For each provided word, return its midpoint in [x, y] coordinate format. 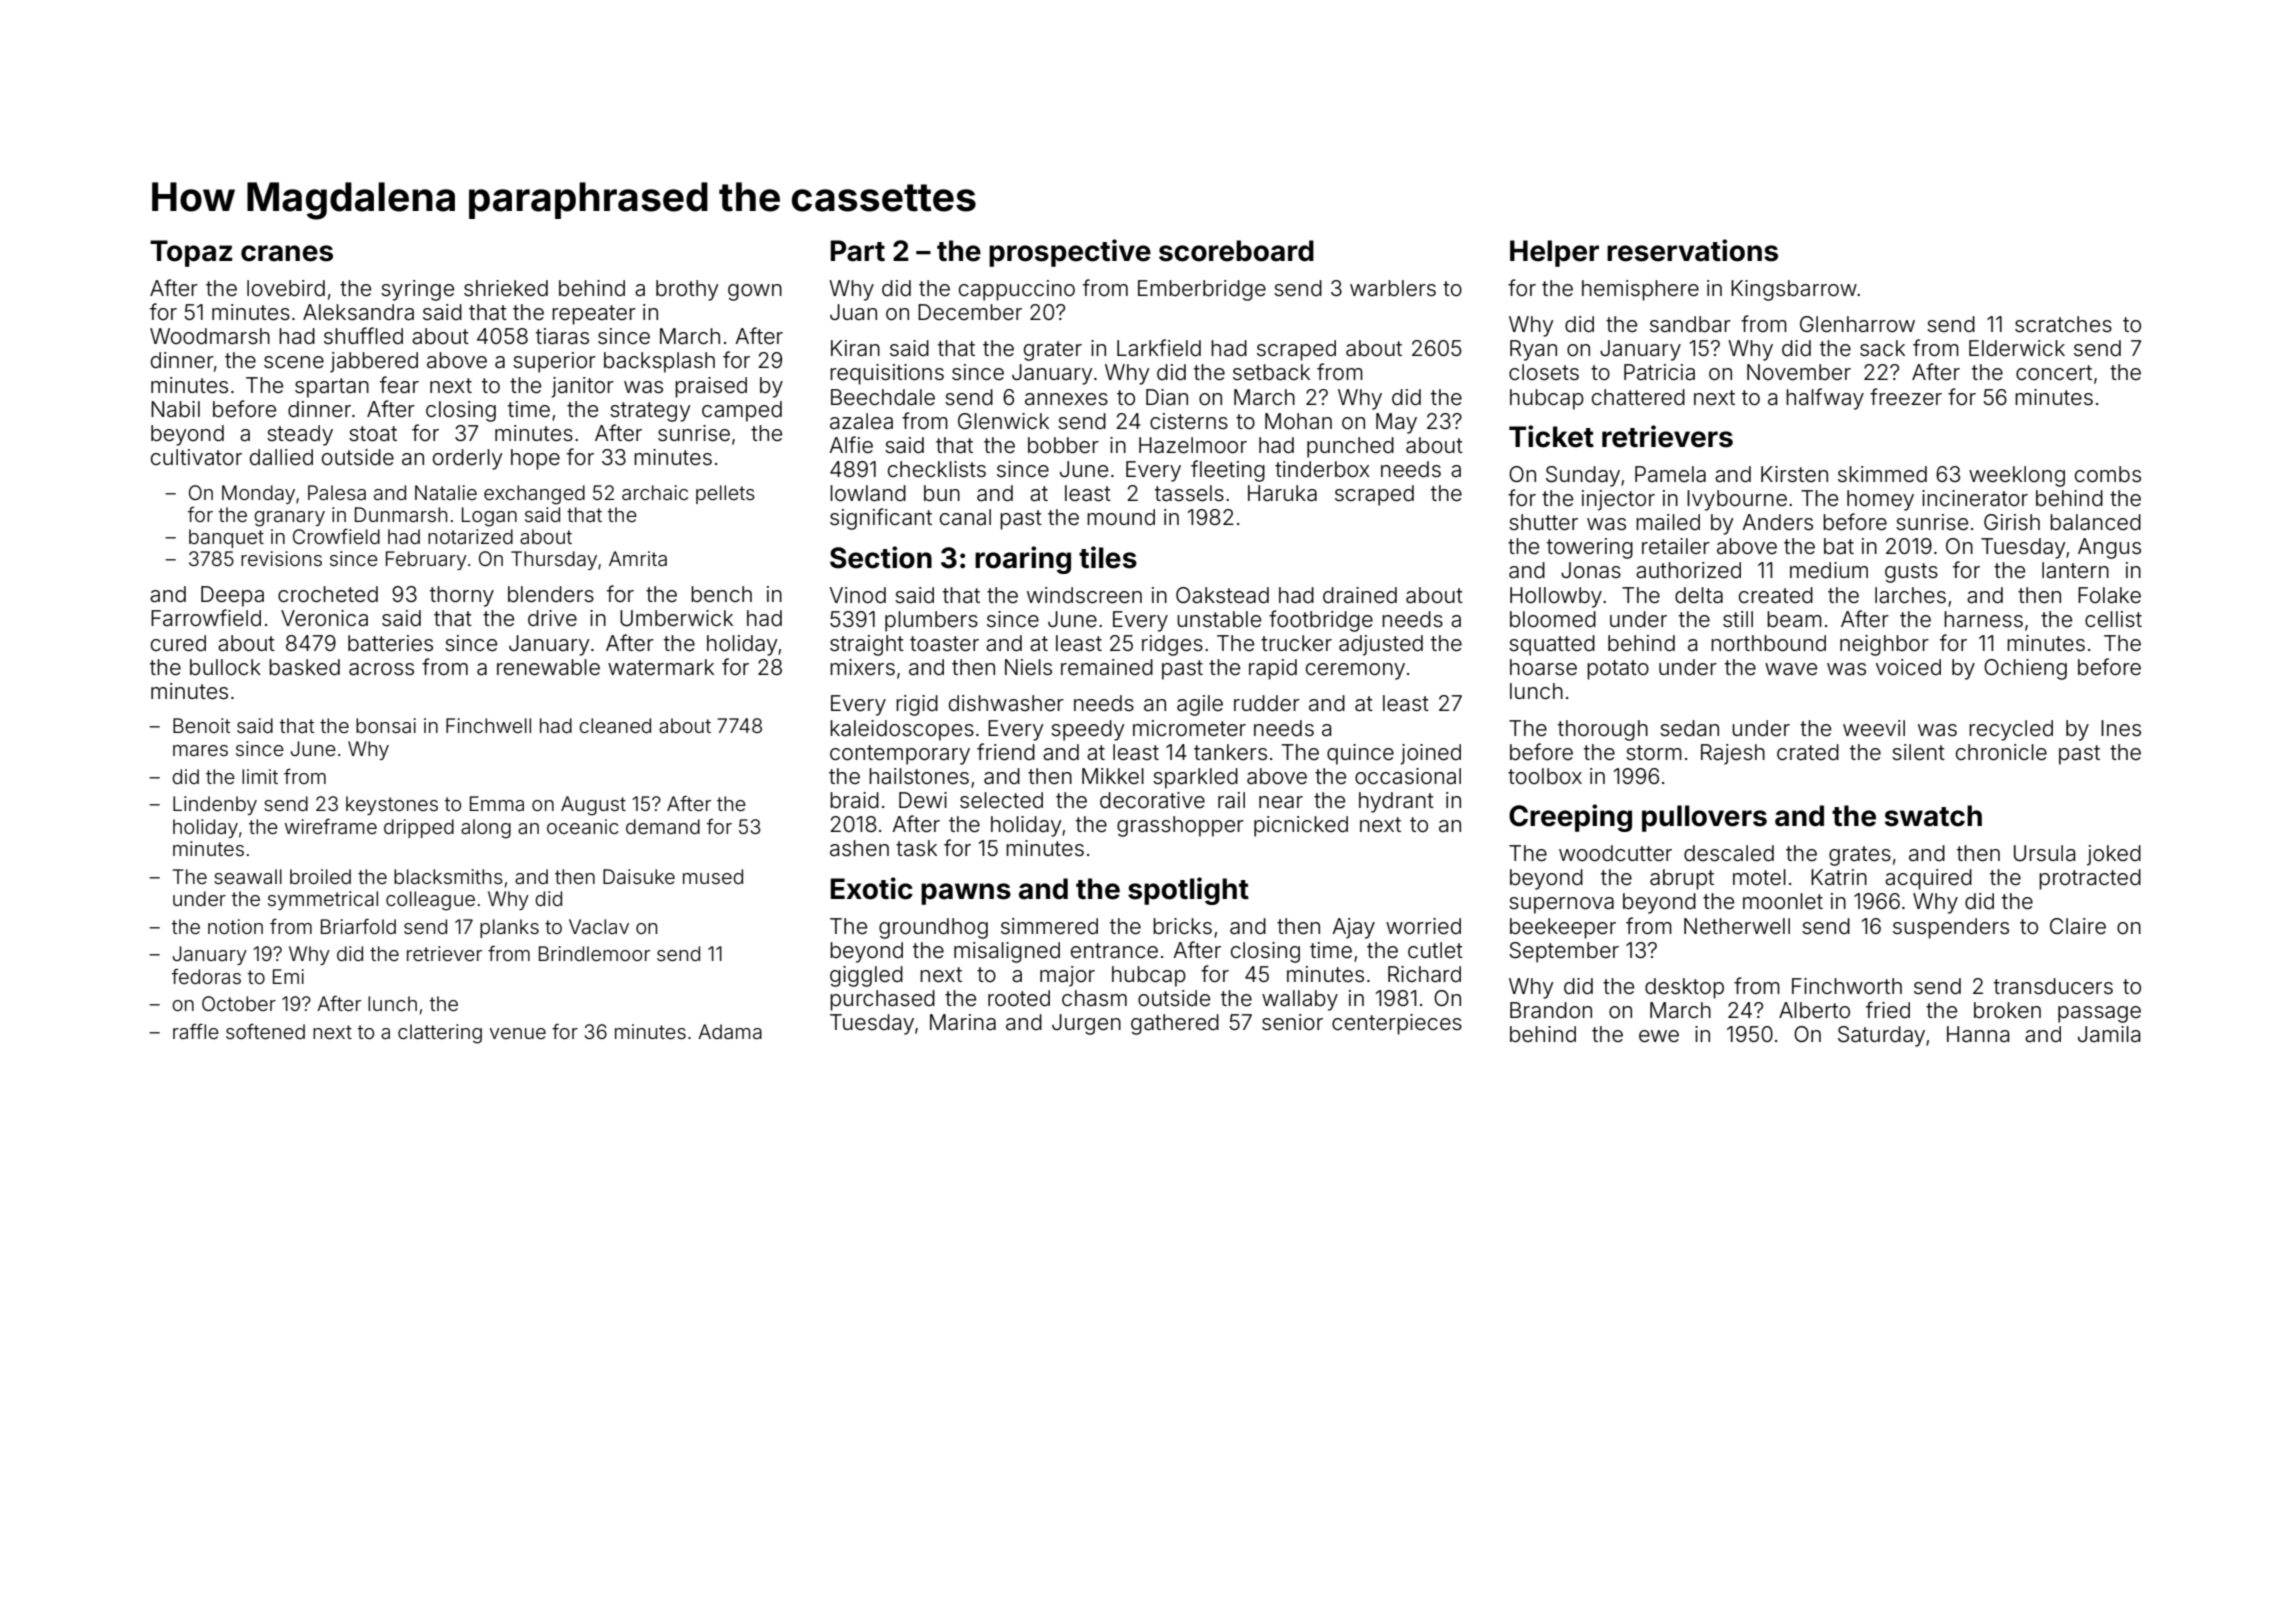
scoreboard [1236, 251]
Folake [2109, 595]
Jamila [2109, 1034]
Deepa [232, 596]
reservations [1692, 250]
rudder [1267, 703]
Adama [730, 1031]
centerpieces [1397, 1024]
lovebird [286, 288]
